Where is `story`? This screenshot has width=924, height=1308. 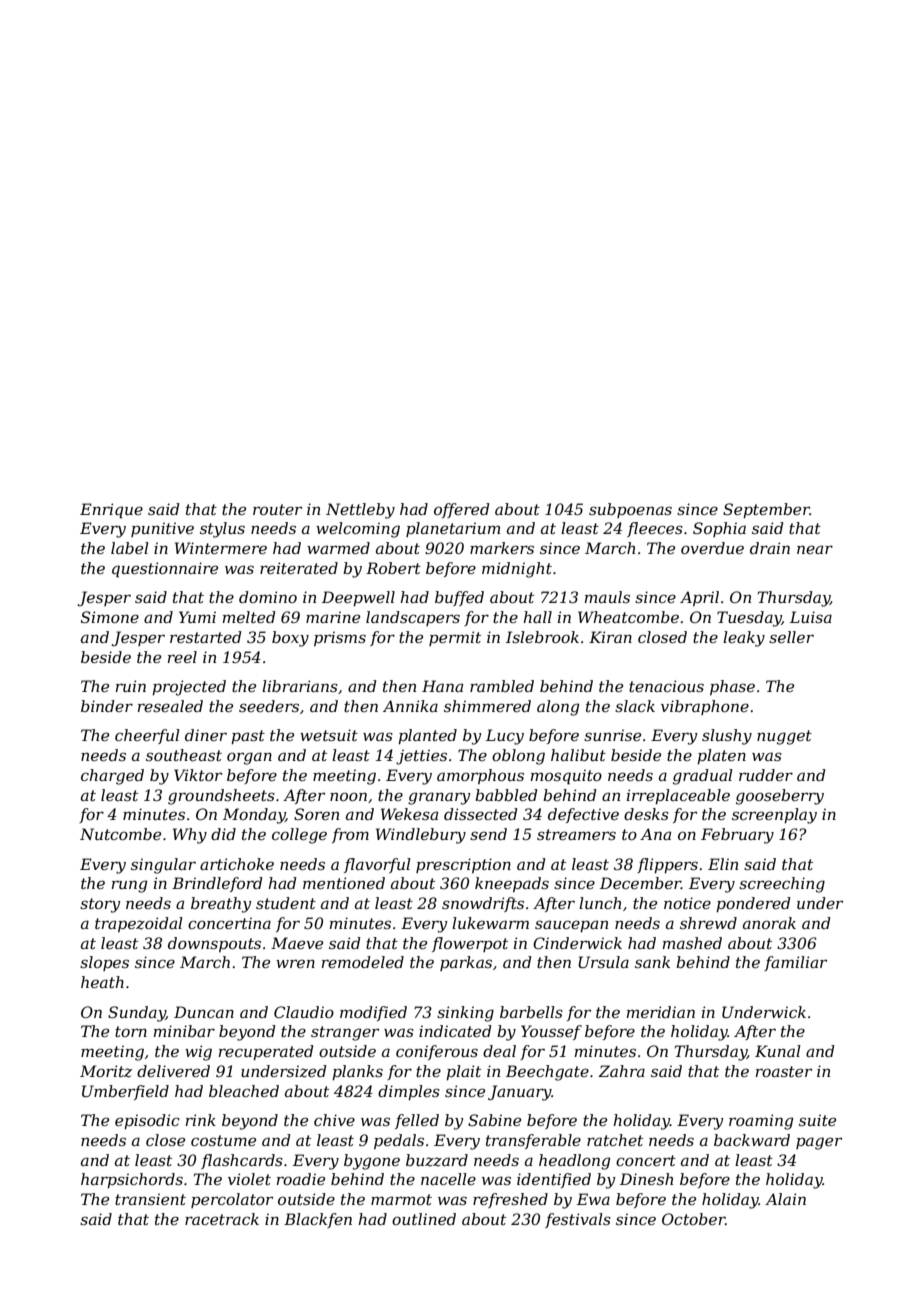
story is located at coordinates (100, 905).
